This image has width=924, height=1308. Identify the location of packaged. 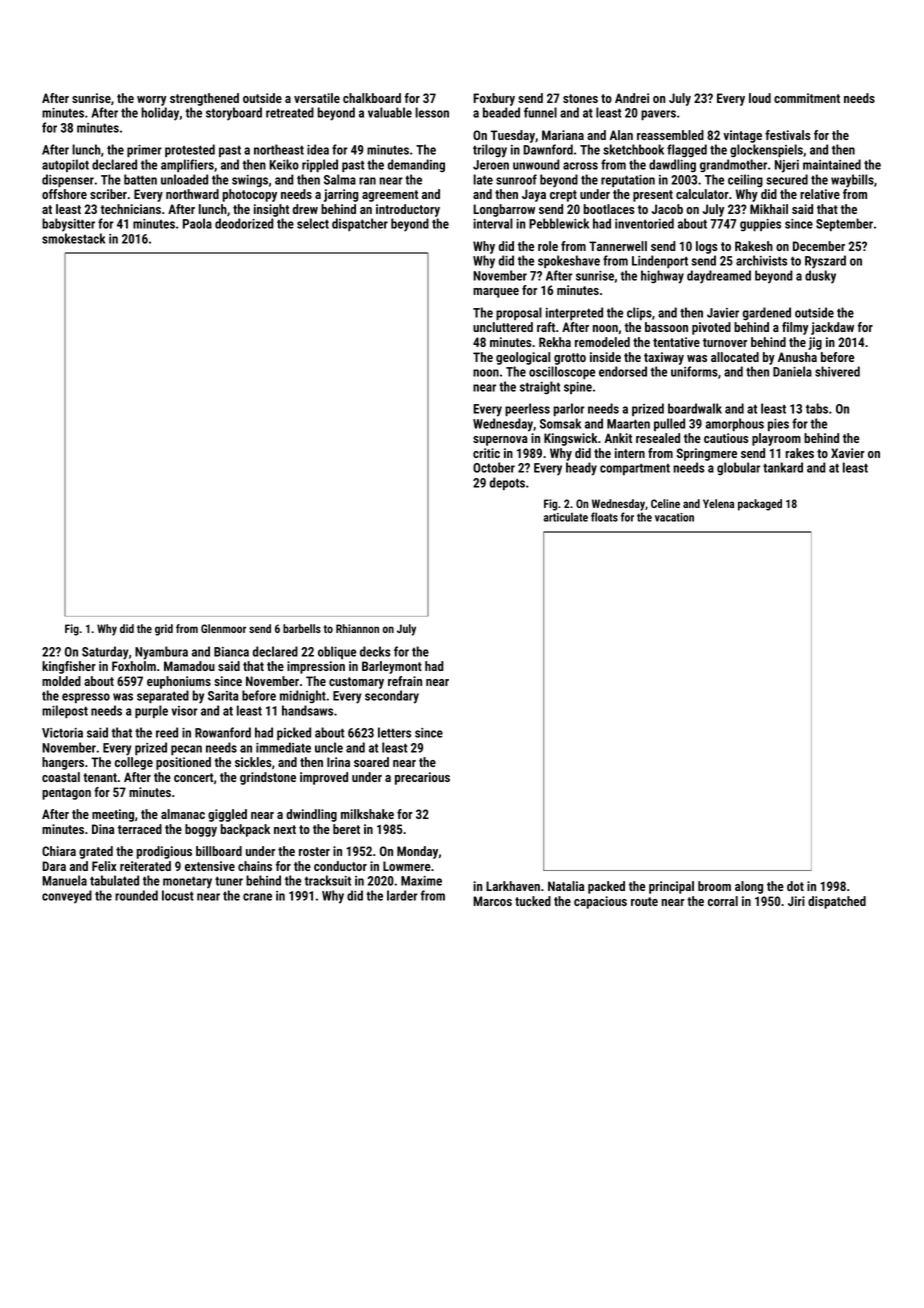
(760, 505).
